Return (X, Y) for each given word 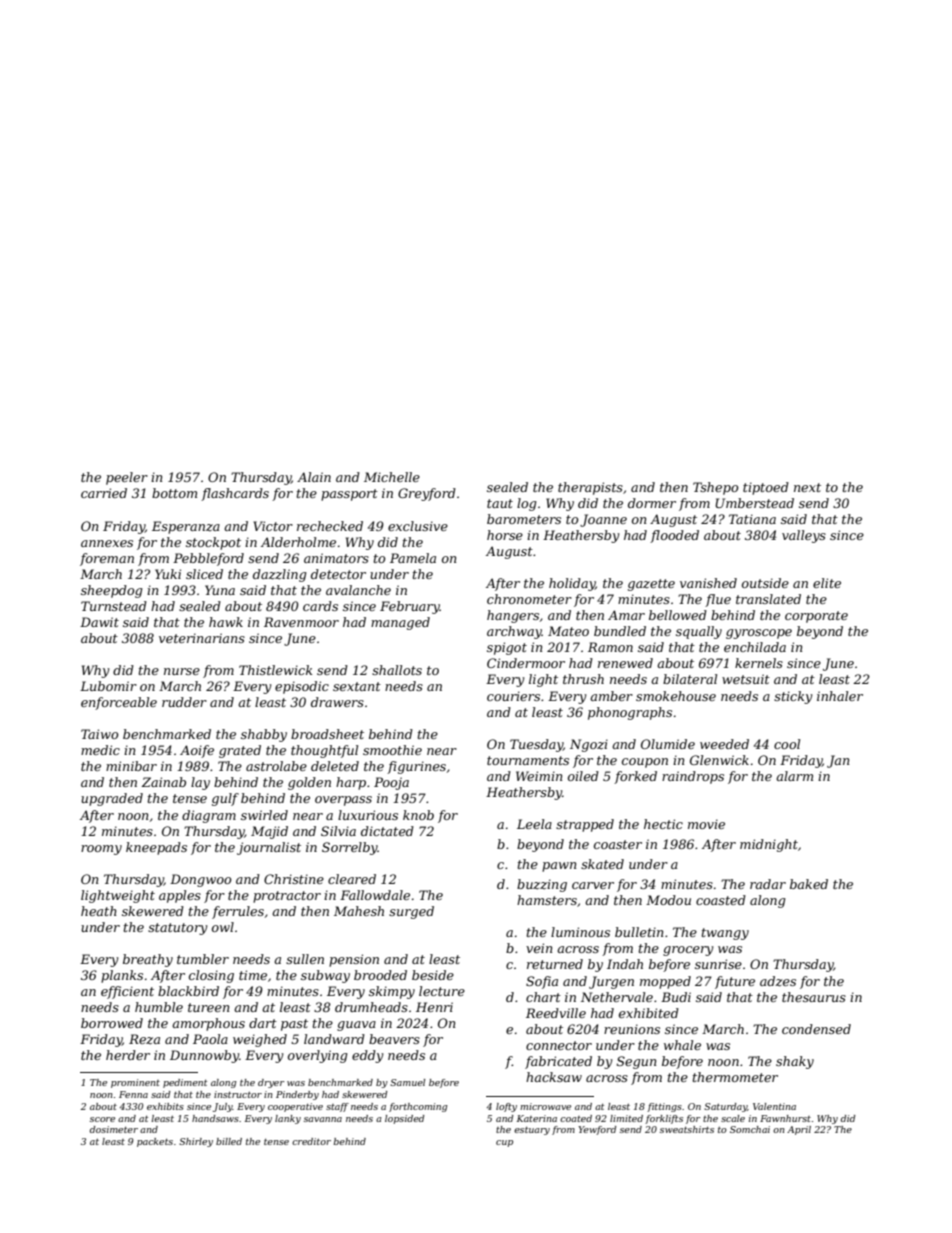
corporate (816, 617)
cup (504, 1143)
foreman (107, 559)
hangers (513, 616)
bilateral (690, 679)
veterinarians (202, 638)
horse (505, 535)
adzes (778, 981)
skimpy (392, 992)
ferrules (238, 912)
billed (229, 1141)
